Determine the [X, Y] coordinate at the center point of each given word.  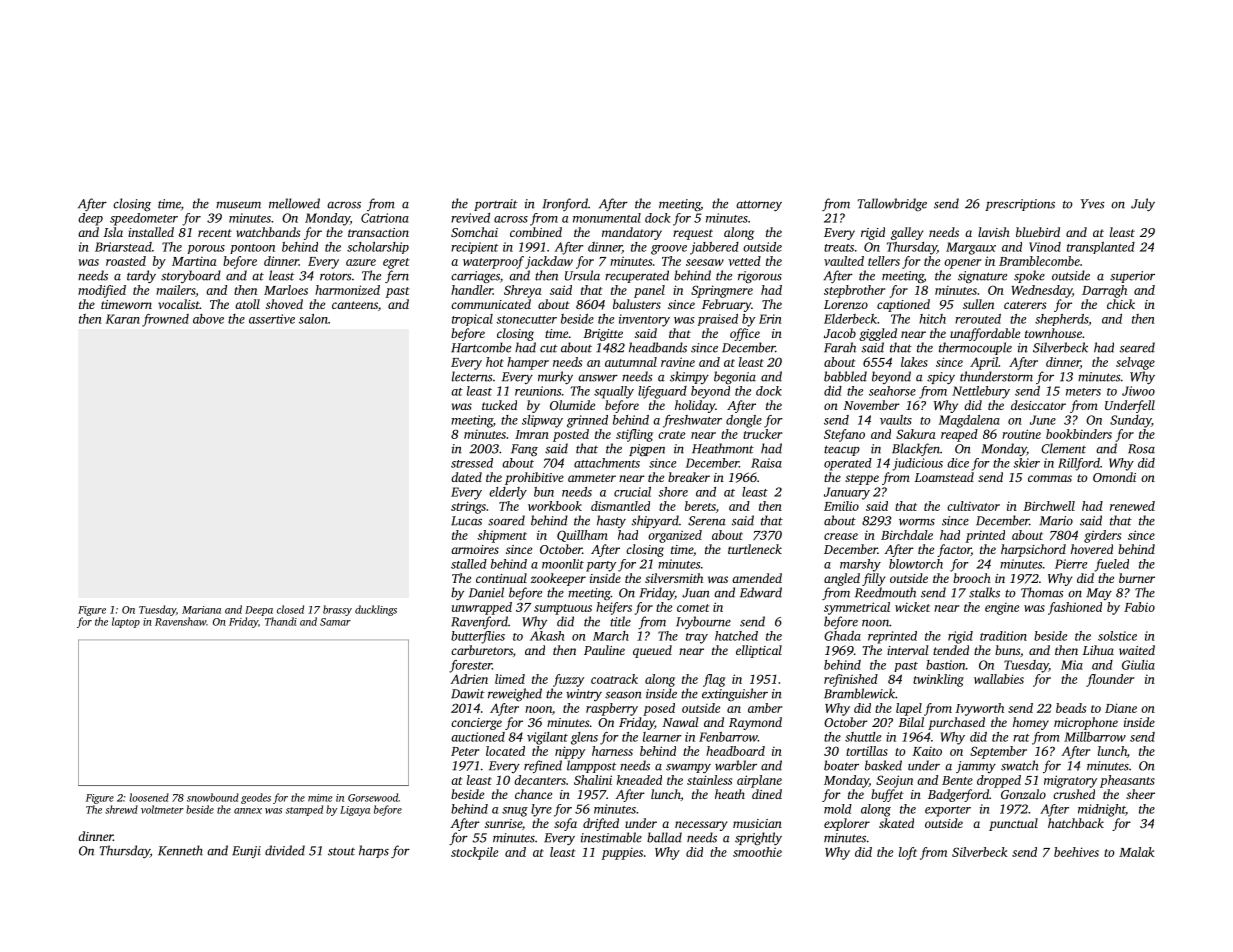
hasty [611, 521]
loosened [149, 797]
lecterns [472, 376]
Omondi [1114, 477]
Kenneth [180, 850]
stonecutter [526, 320]
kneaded [639, 780]
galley [907, 233]
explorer [847, 824]
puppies [622, 853]
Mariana [201, 610]
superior [1132, 277]
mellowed [294, 203]
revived [470, 218]
